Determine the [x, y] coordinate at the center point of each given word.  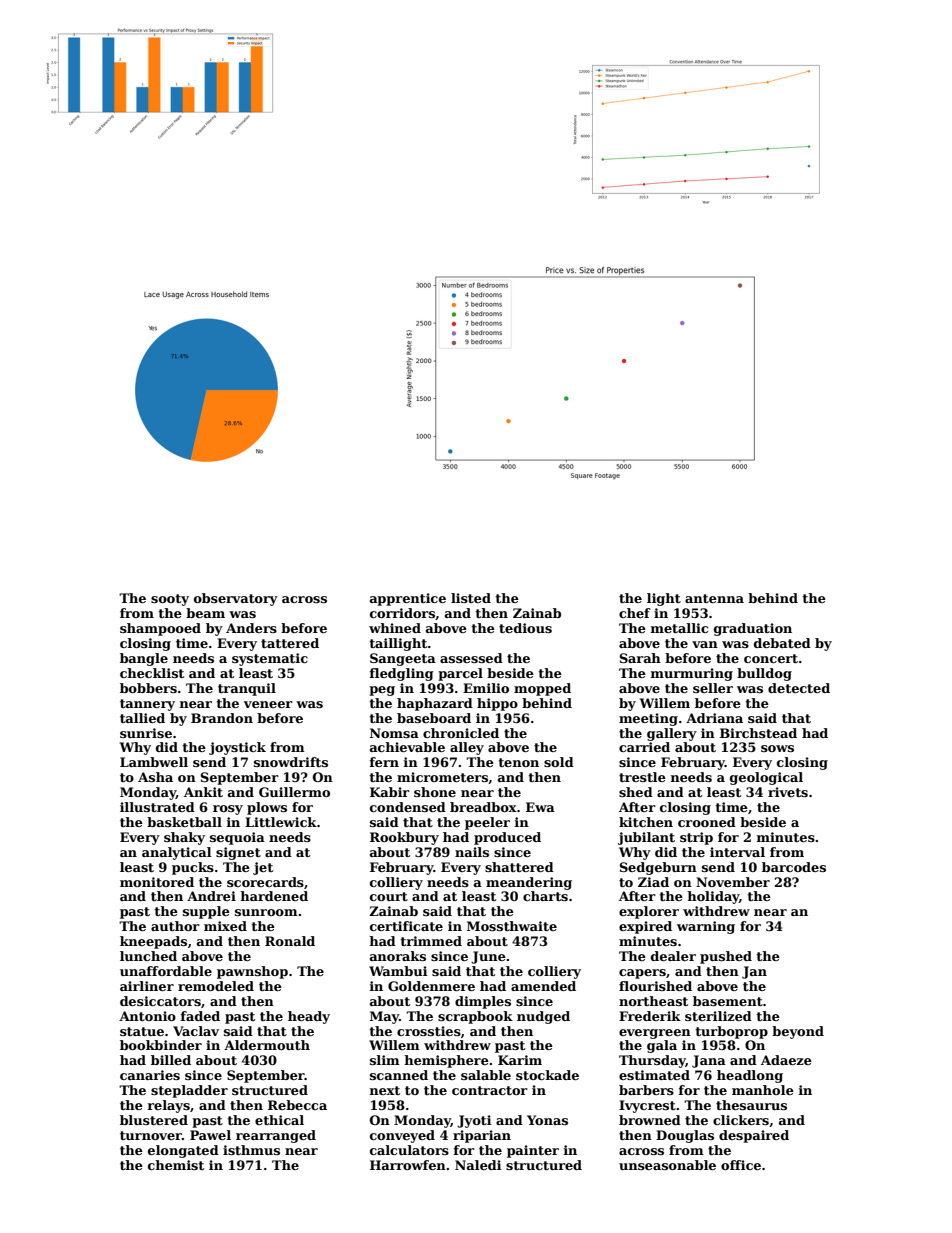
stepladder [189, 1091]
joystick [237, 748]
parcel [460, 674]
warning [706, 927]
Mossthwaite [512, 926]
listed [471, 598]
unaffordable [166, 971]
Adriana [714, 718]
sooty [170, 600]
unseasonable [667, 1165]
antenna [714, 598]
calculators [409, 1150]
